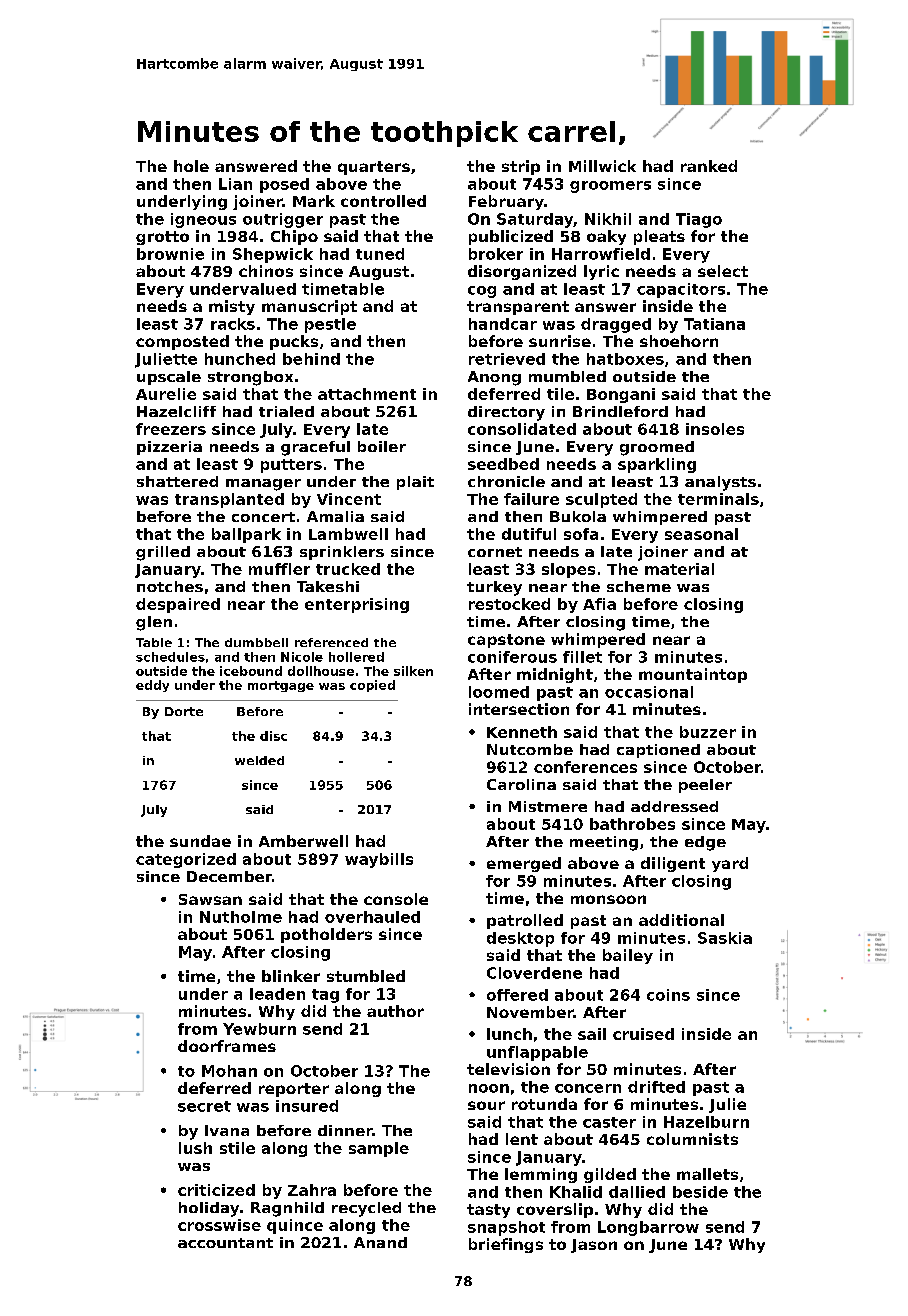 This page has width=908, height=1316. What do you see at coordinates (379, 860) in the page?
I see `waybills` at bounding box center [379, 860].
